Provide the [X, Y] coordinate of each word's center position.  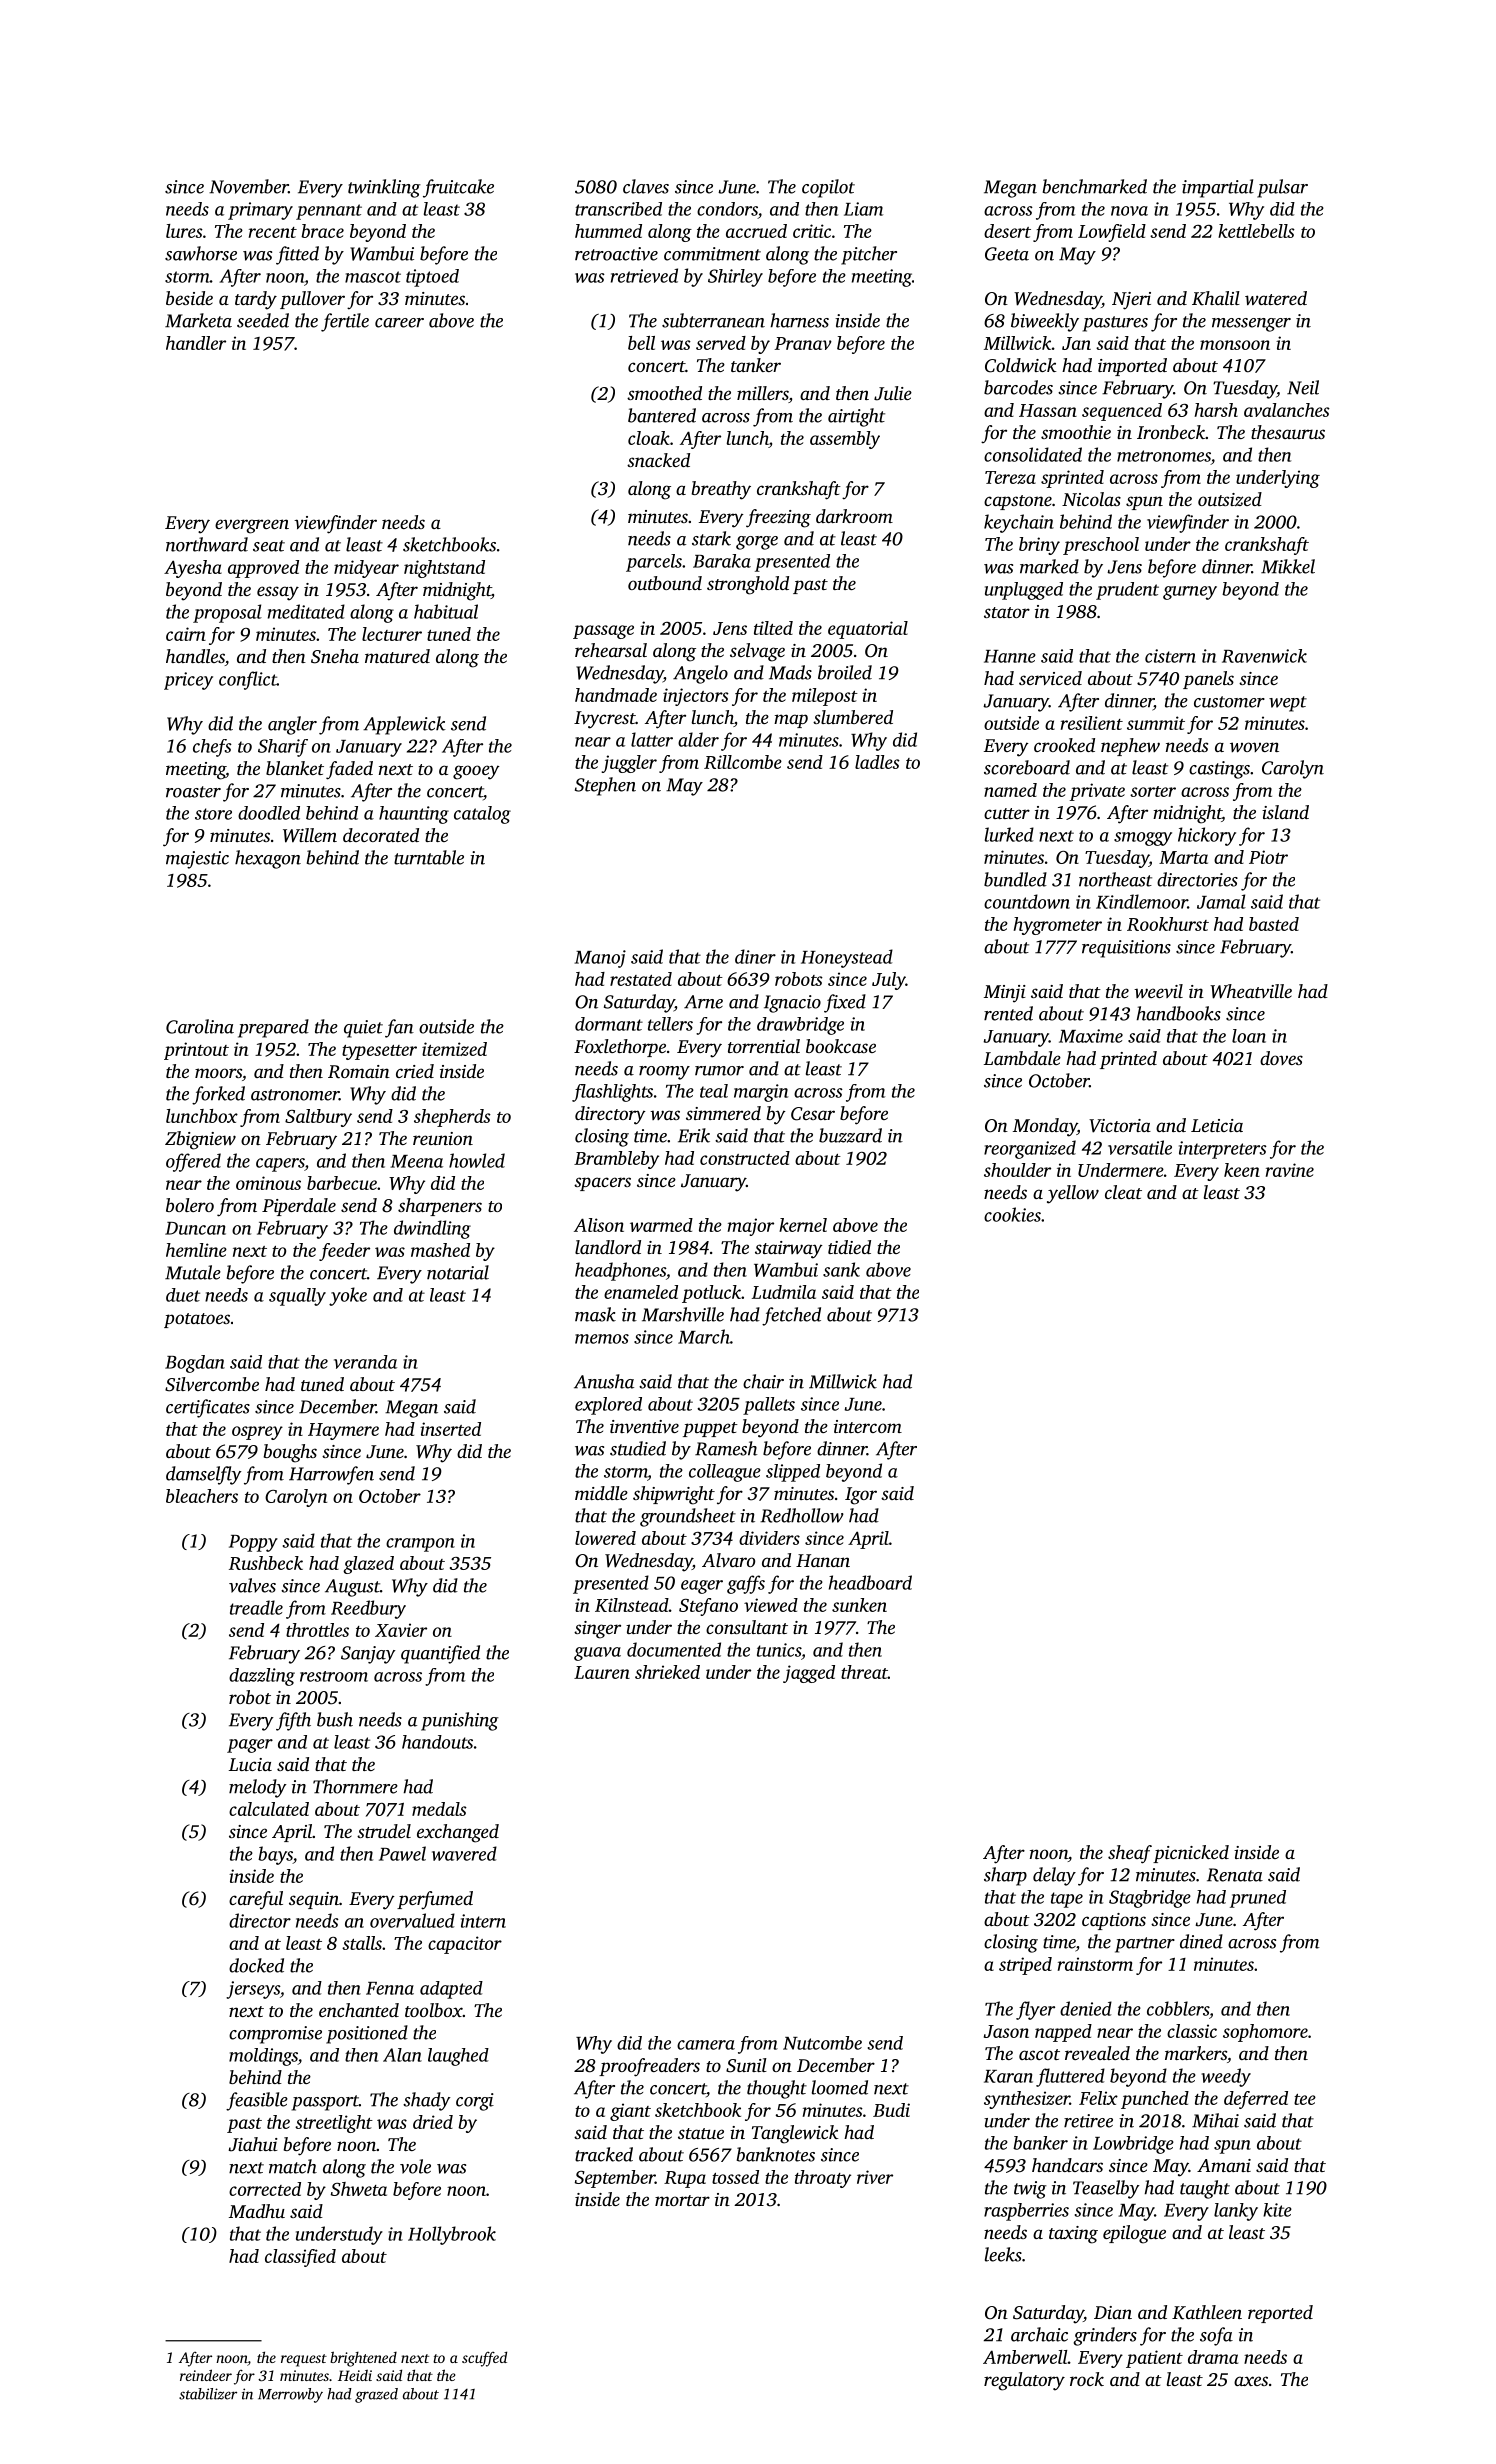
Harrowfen [331, 1475]
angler [292, 725]
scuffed [484, 2359]
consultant [747, 1627]
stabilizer [208, 2394]
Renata [1235, 1875]
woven [1254, 747]
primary [260, 211]
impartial [1218, 188]
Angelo [700, 674]
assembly [845, 440]
